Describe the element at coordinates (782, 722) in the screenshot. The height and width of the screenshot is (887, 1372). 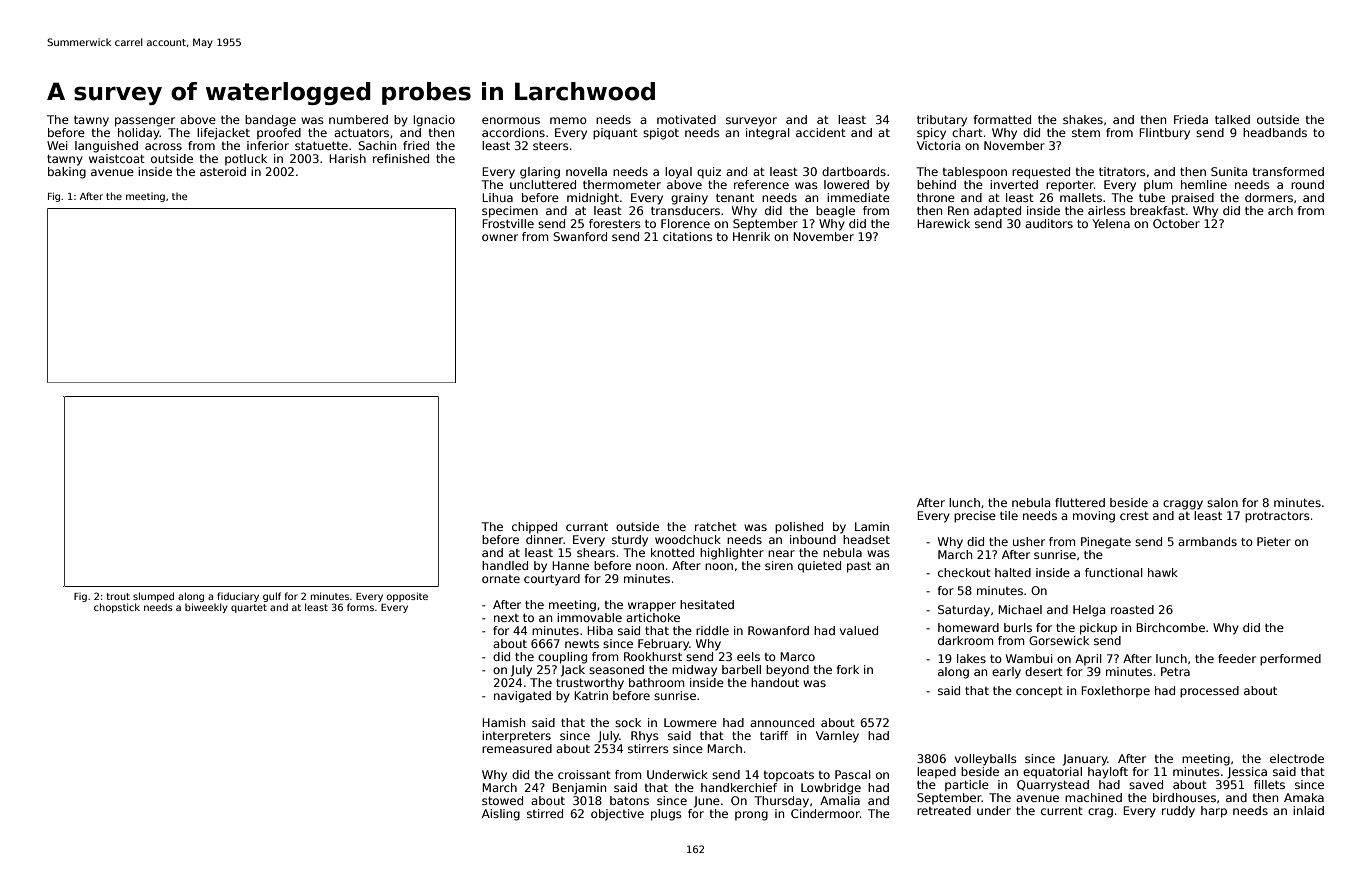
I see `announced` at that location.
